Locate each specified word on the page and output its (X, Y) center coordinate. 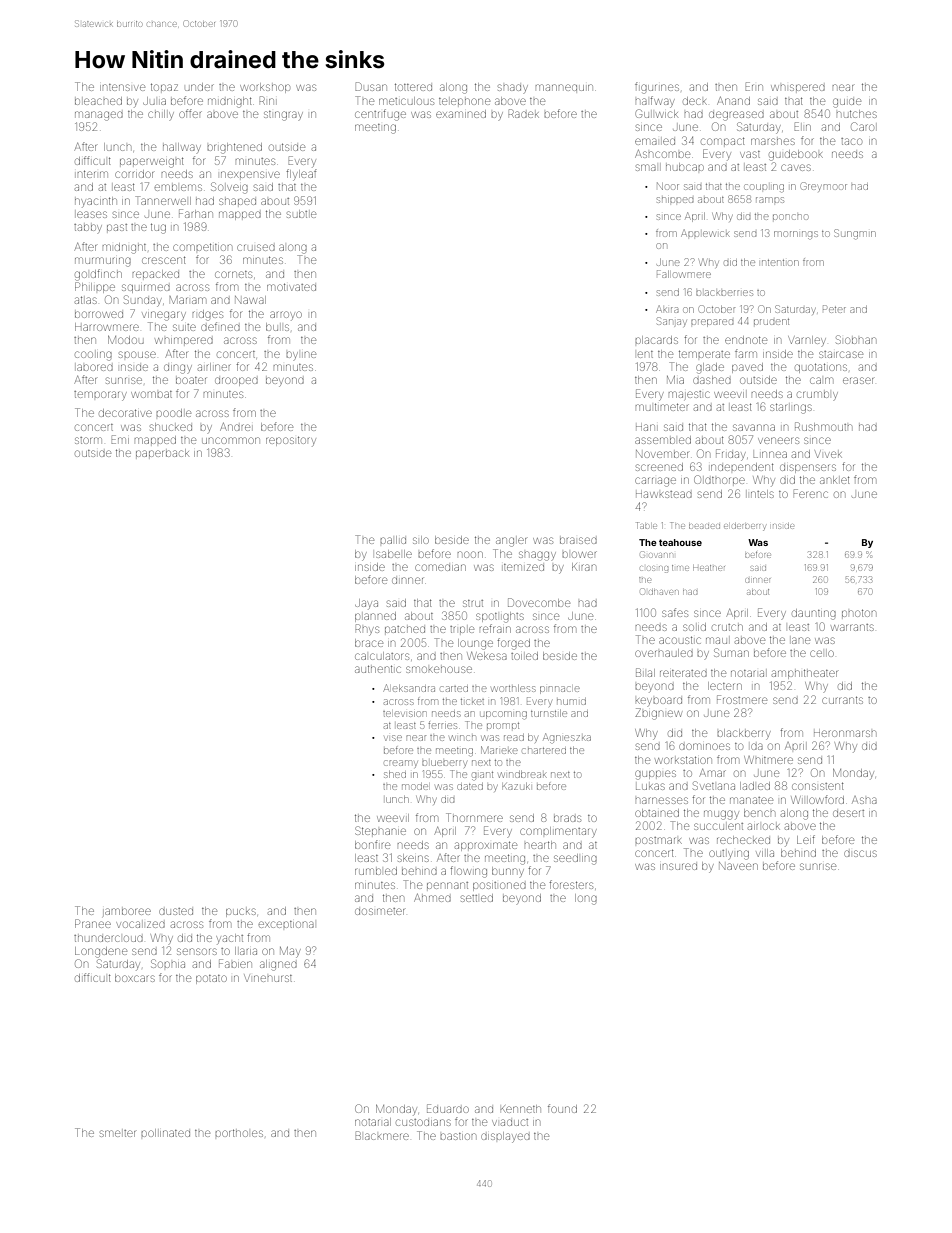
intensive (122, 87)
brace (369, 643)
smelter (117, 1133)
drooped (236, 381)
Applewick (706, 233)
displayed (505, 1137)
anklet (835, 480)
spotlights (500, 617)
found (562, 1108)
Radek (523, 113)
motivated (291, 287)
